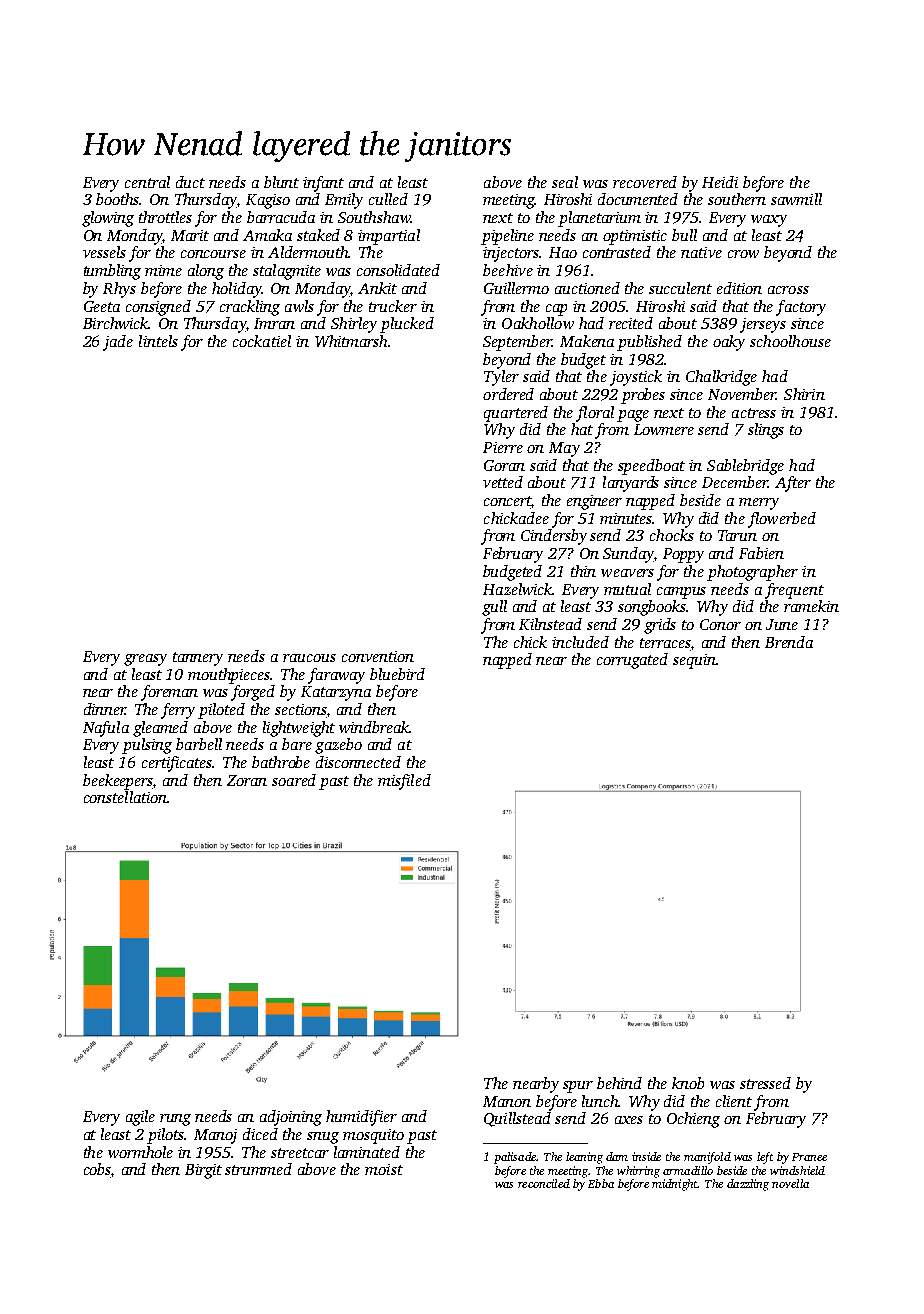 This page has height=1314, width=924. Describe the element at coordinates (675, 1185) in the page. I see `midnight` at that location.
